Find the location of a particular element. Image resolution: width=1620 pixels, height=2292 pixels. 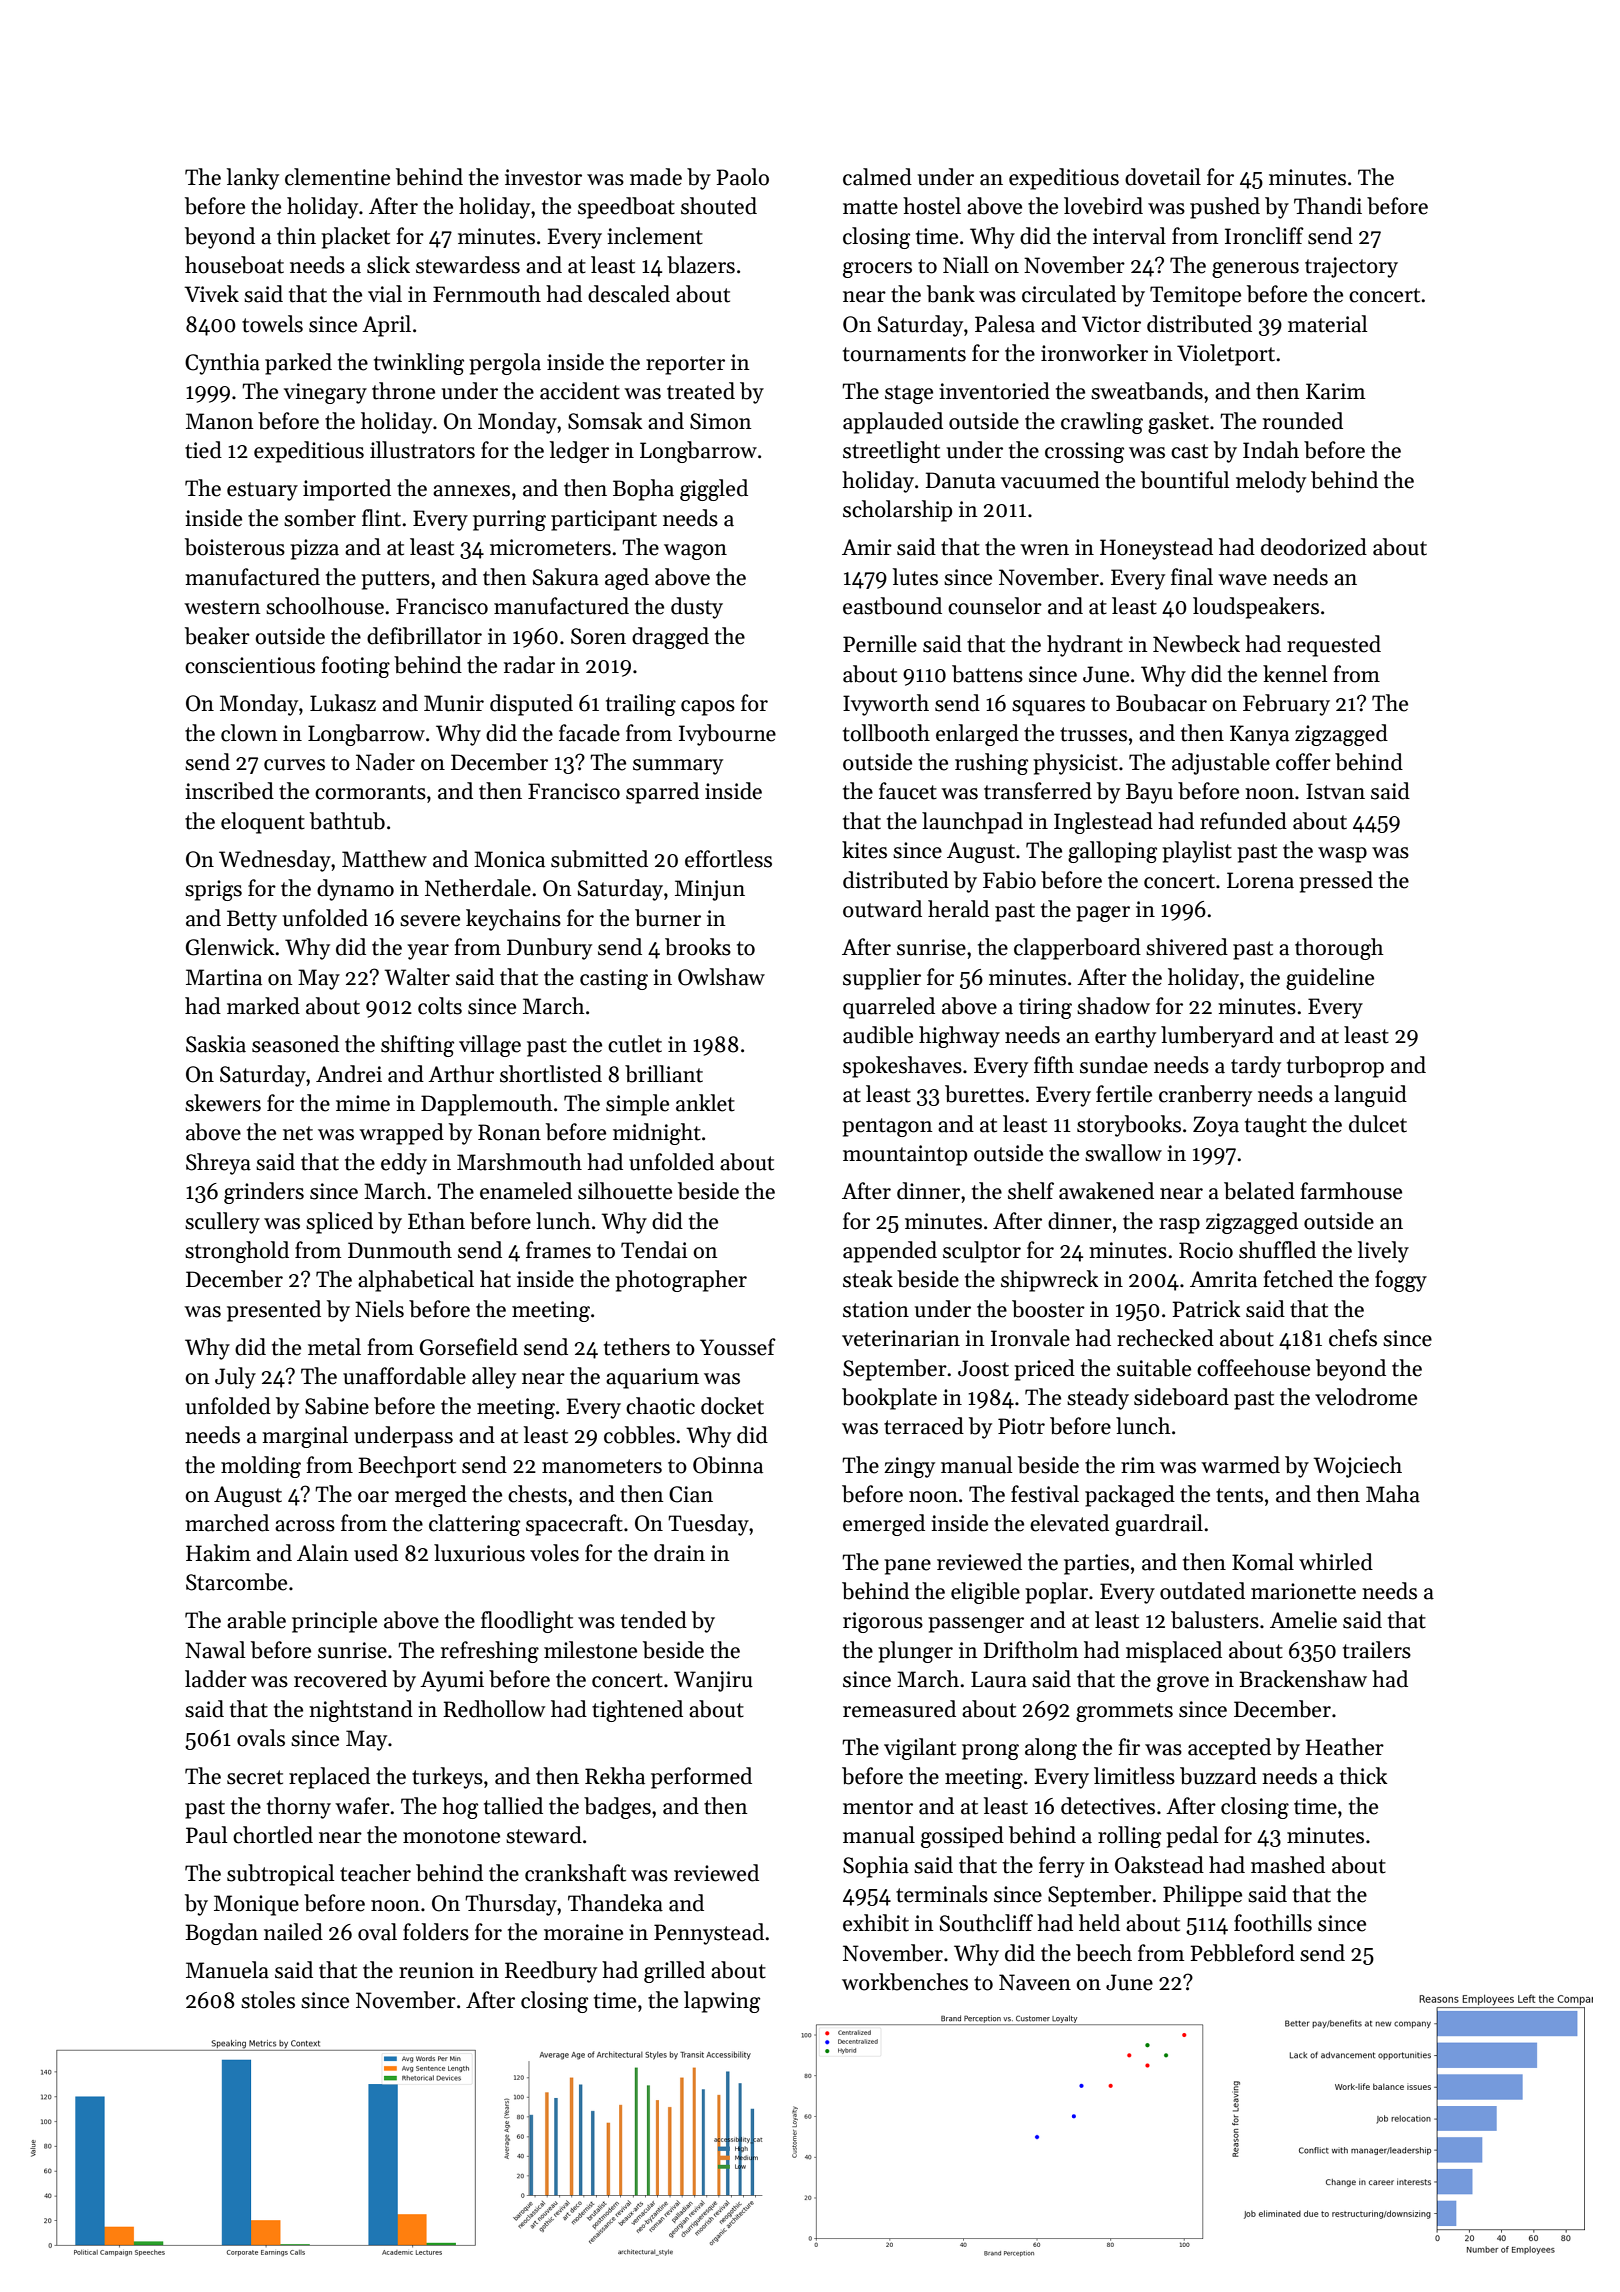

investor is located at coordinates (543, 177).
